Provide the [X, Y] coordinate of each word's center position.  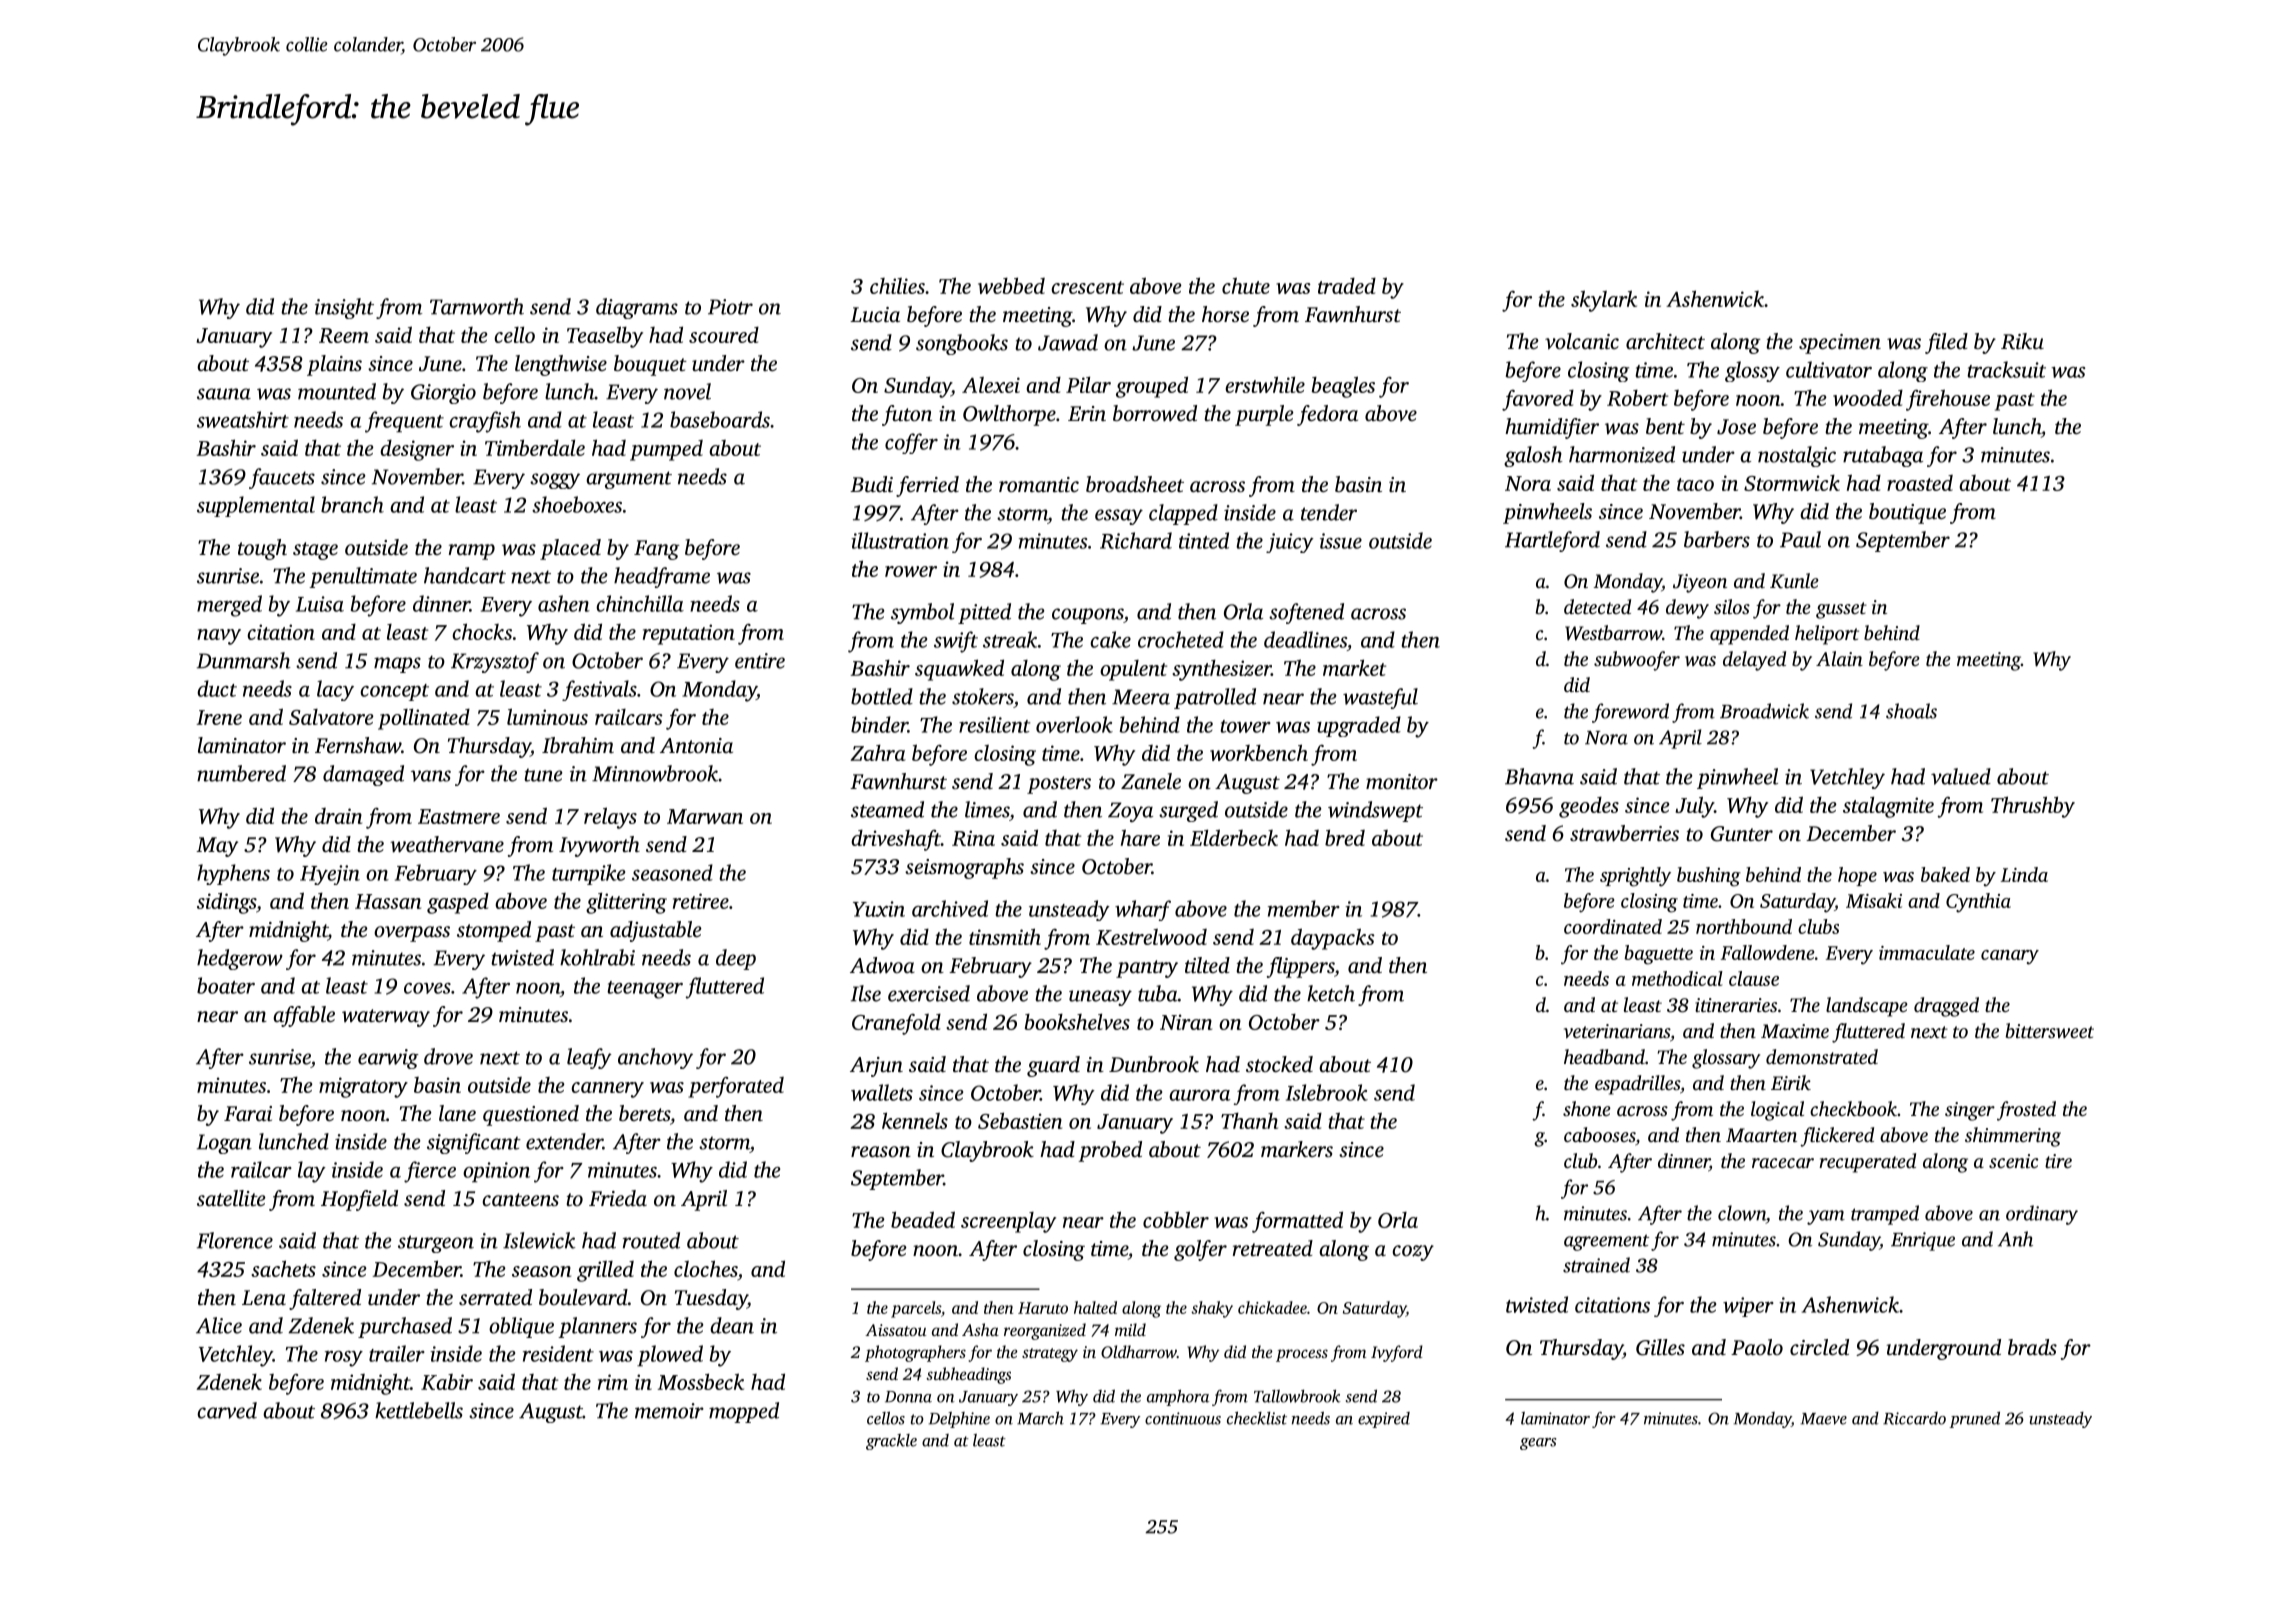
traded [1347, 286]
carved [227, 1410]
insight [344, 308]
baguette [1658, 955]
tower [1245, 726]
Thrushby [2033, 807]
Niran [1186, 1022]
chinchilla [640, 603]
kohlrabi [597, 957]
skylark [1604, 301]
